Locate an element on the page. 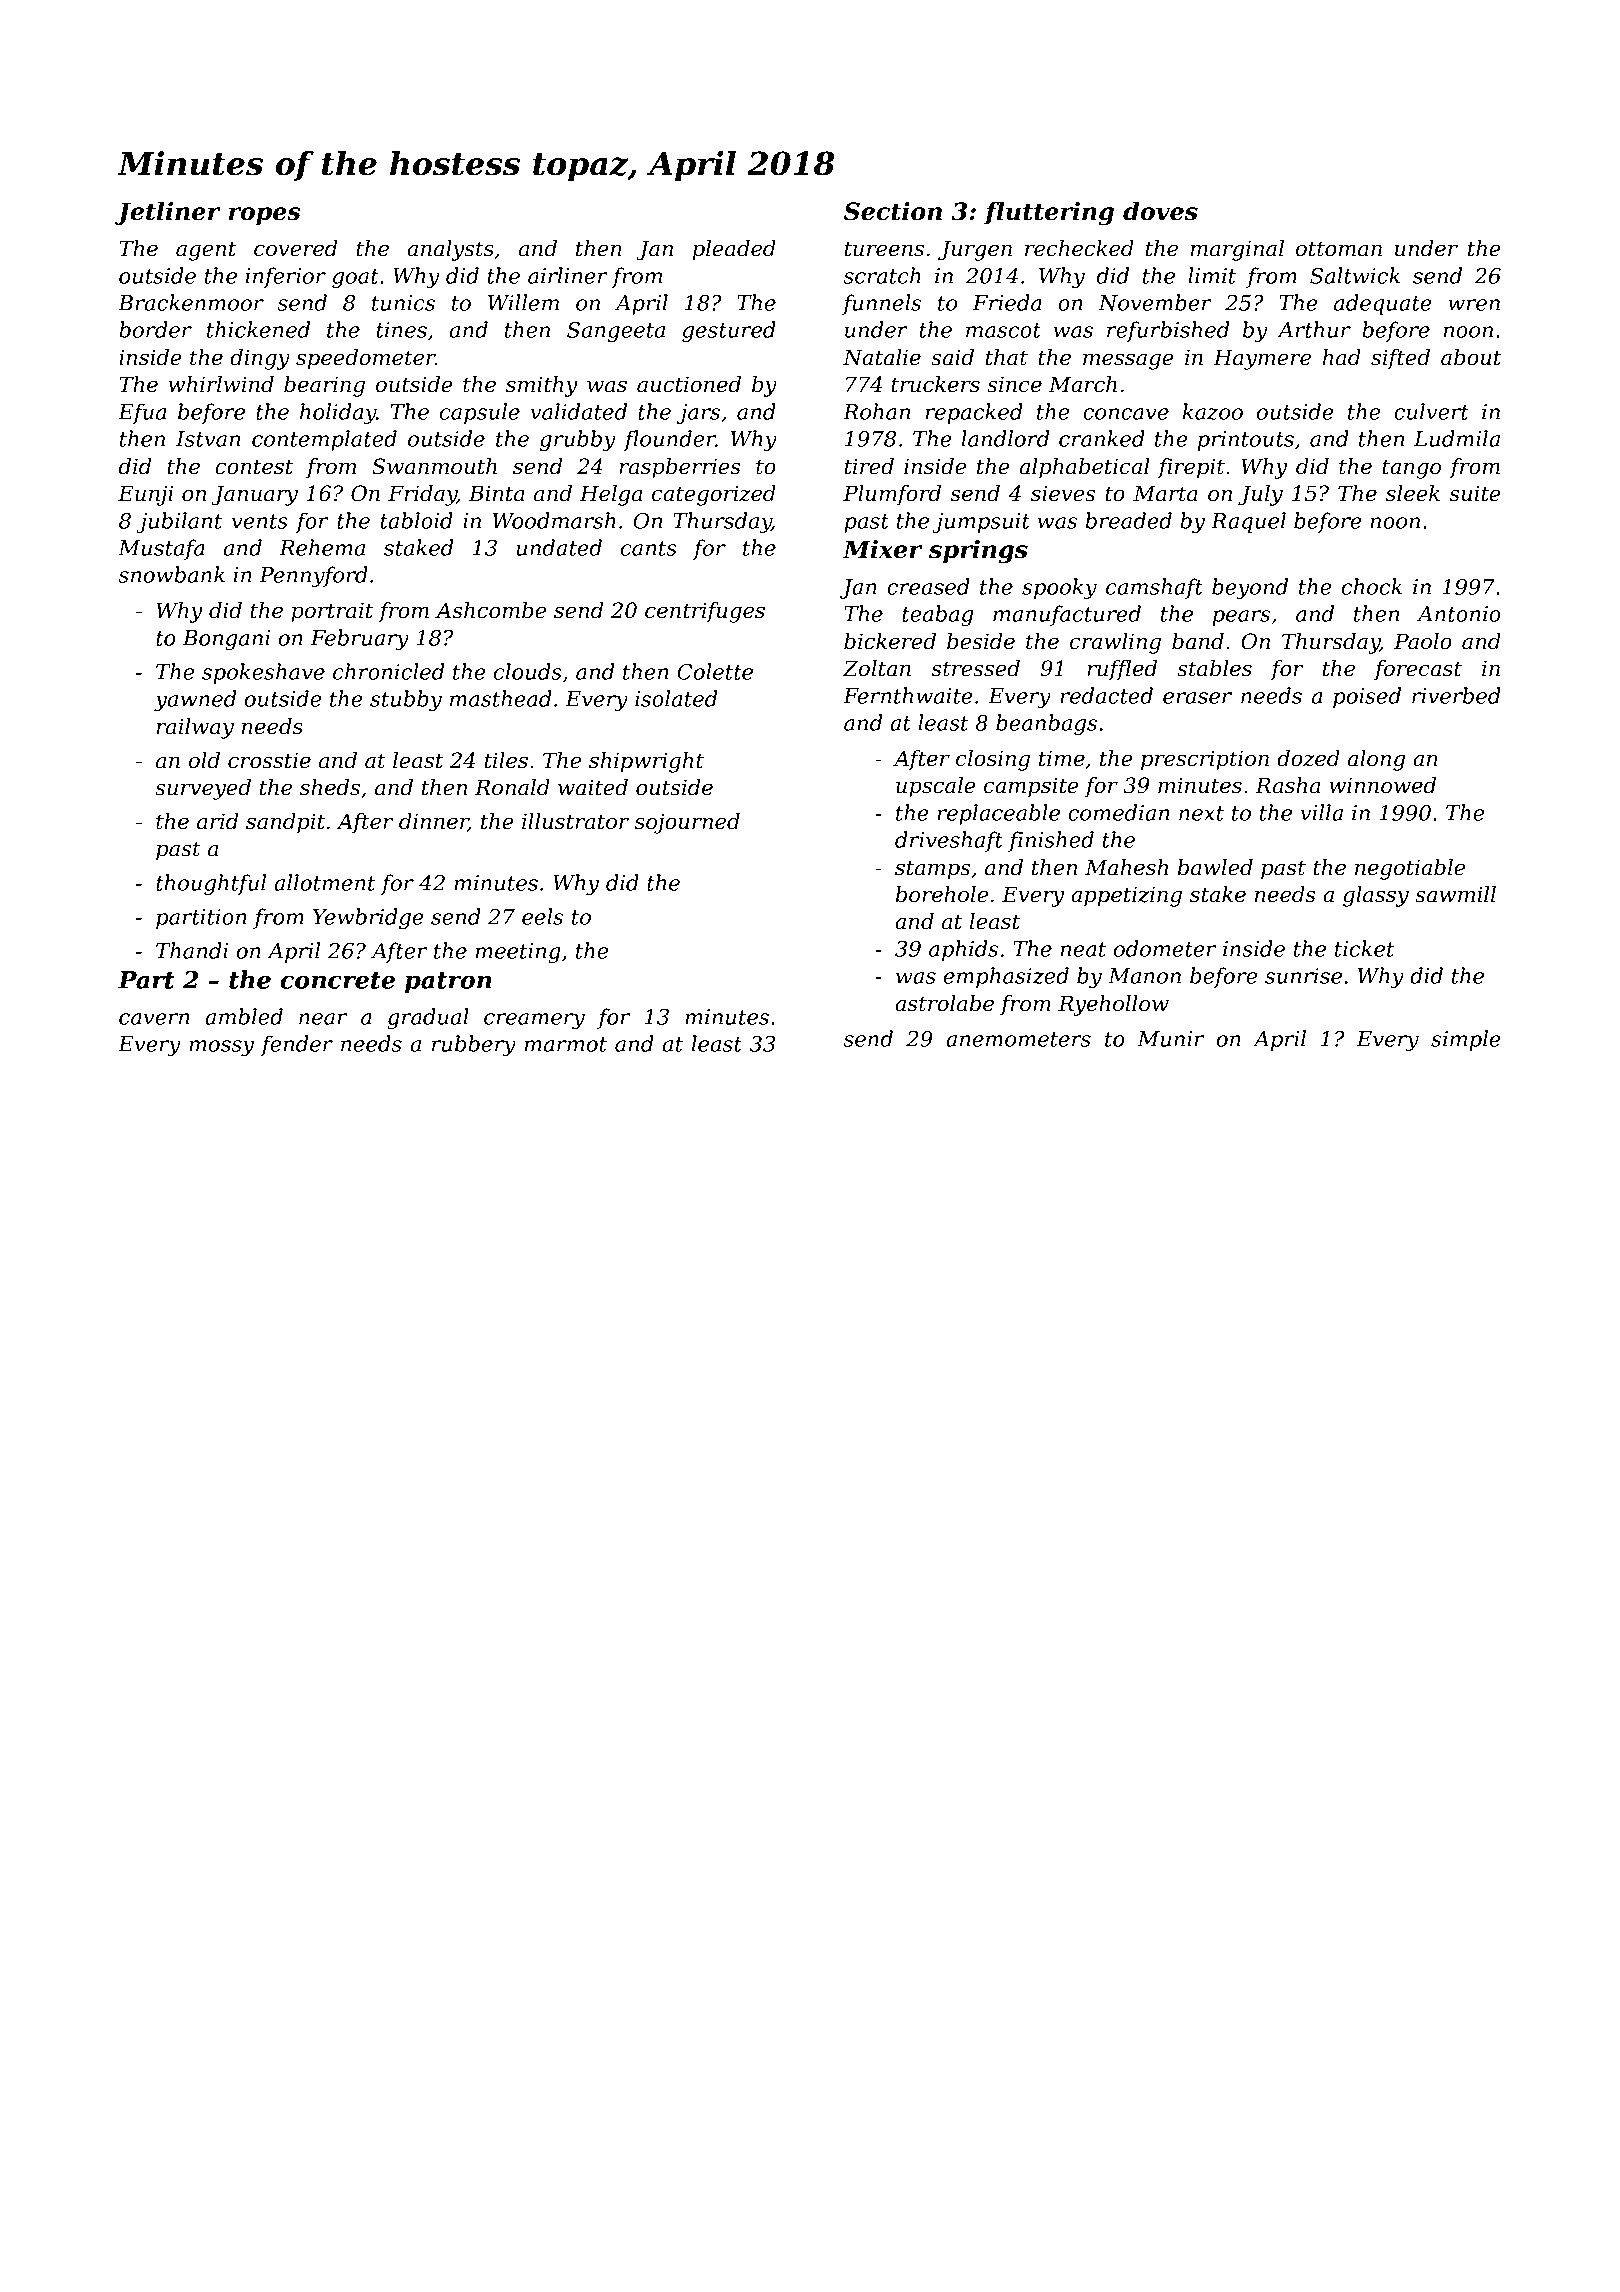  Munir is located at coordinates (1170, 1039).
